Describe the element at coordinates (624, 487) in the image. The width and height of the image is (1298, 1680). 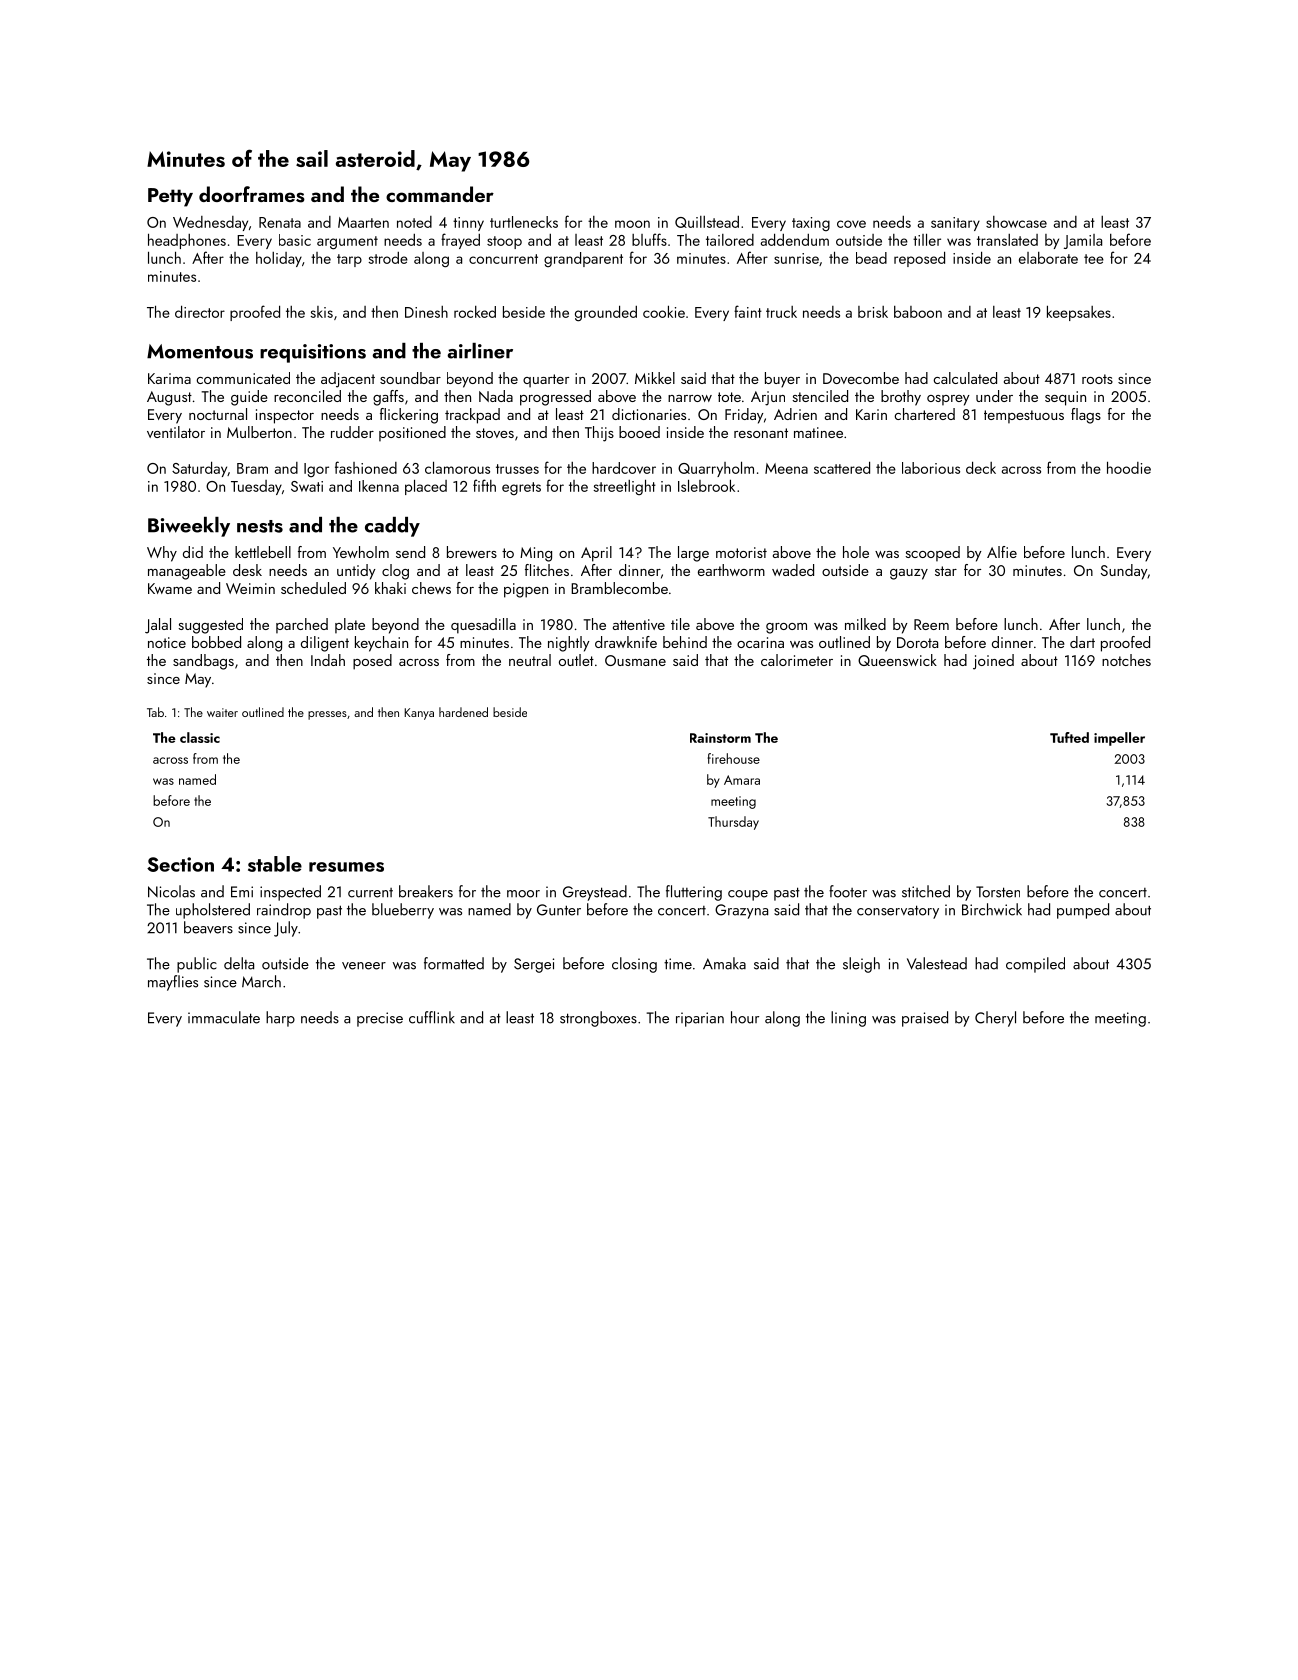
I see `streetlight` at that location.
